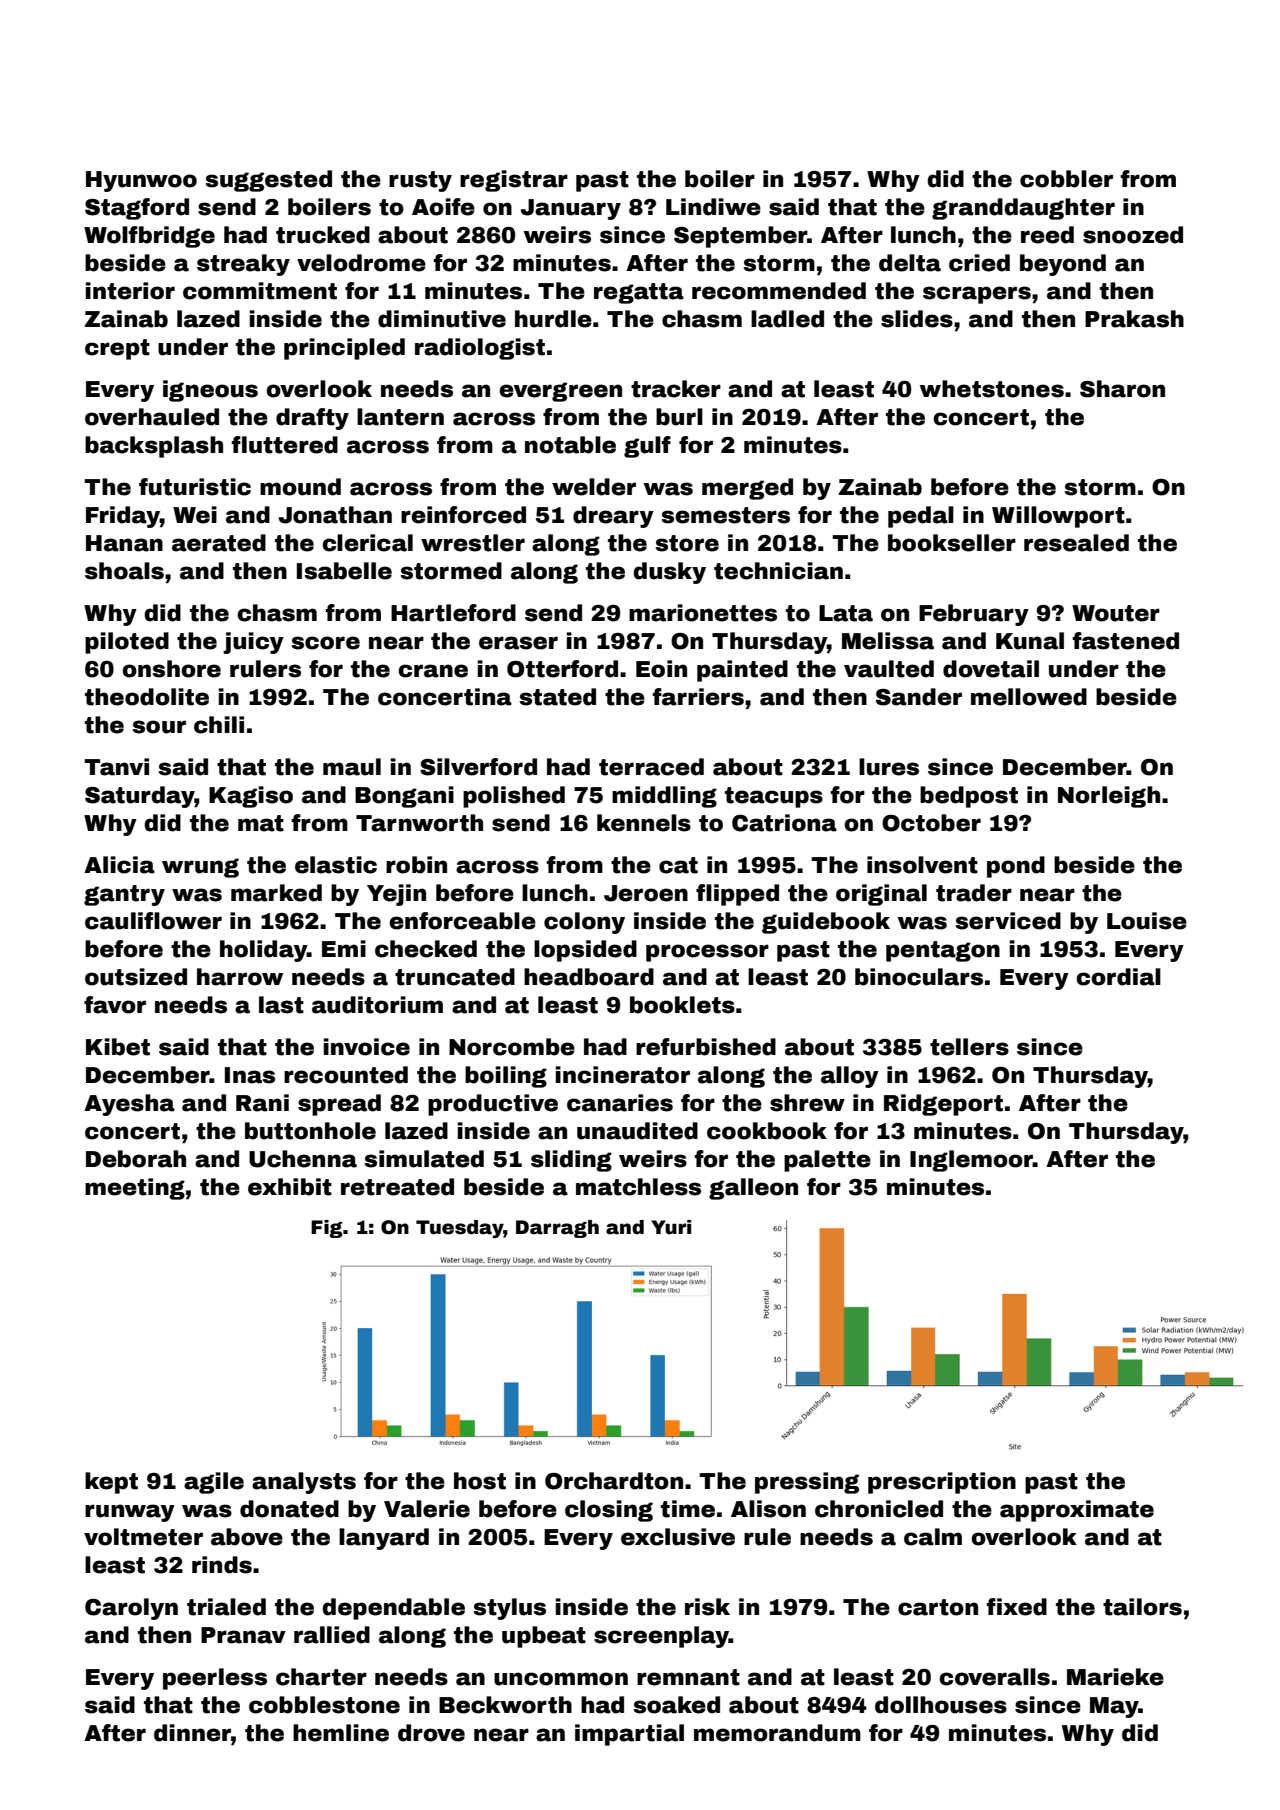 The image size is (1280, 1810). I want to click on Wouter, so click(1116, 613).
